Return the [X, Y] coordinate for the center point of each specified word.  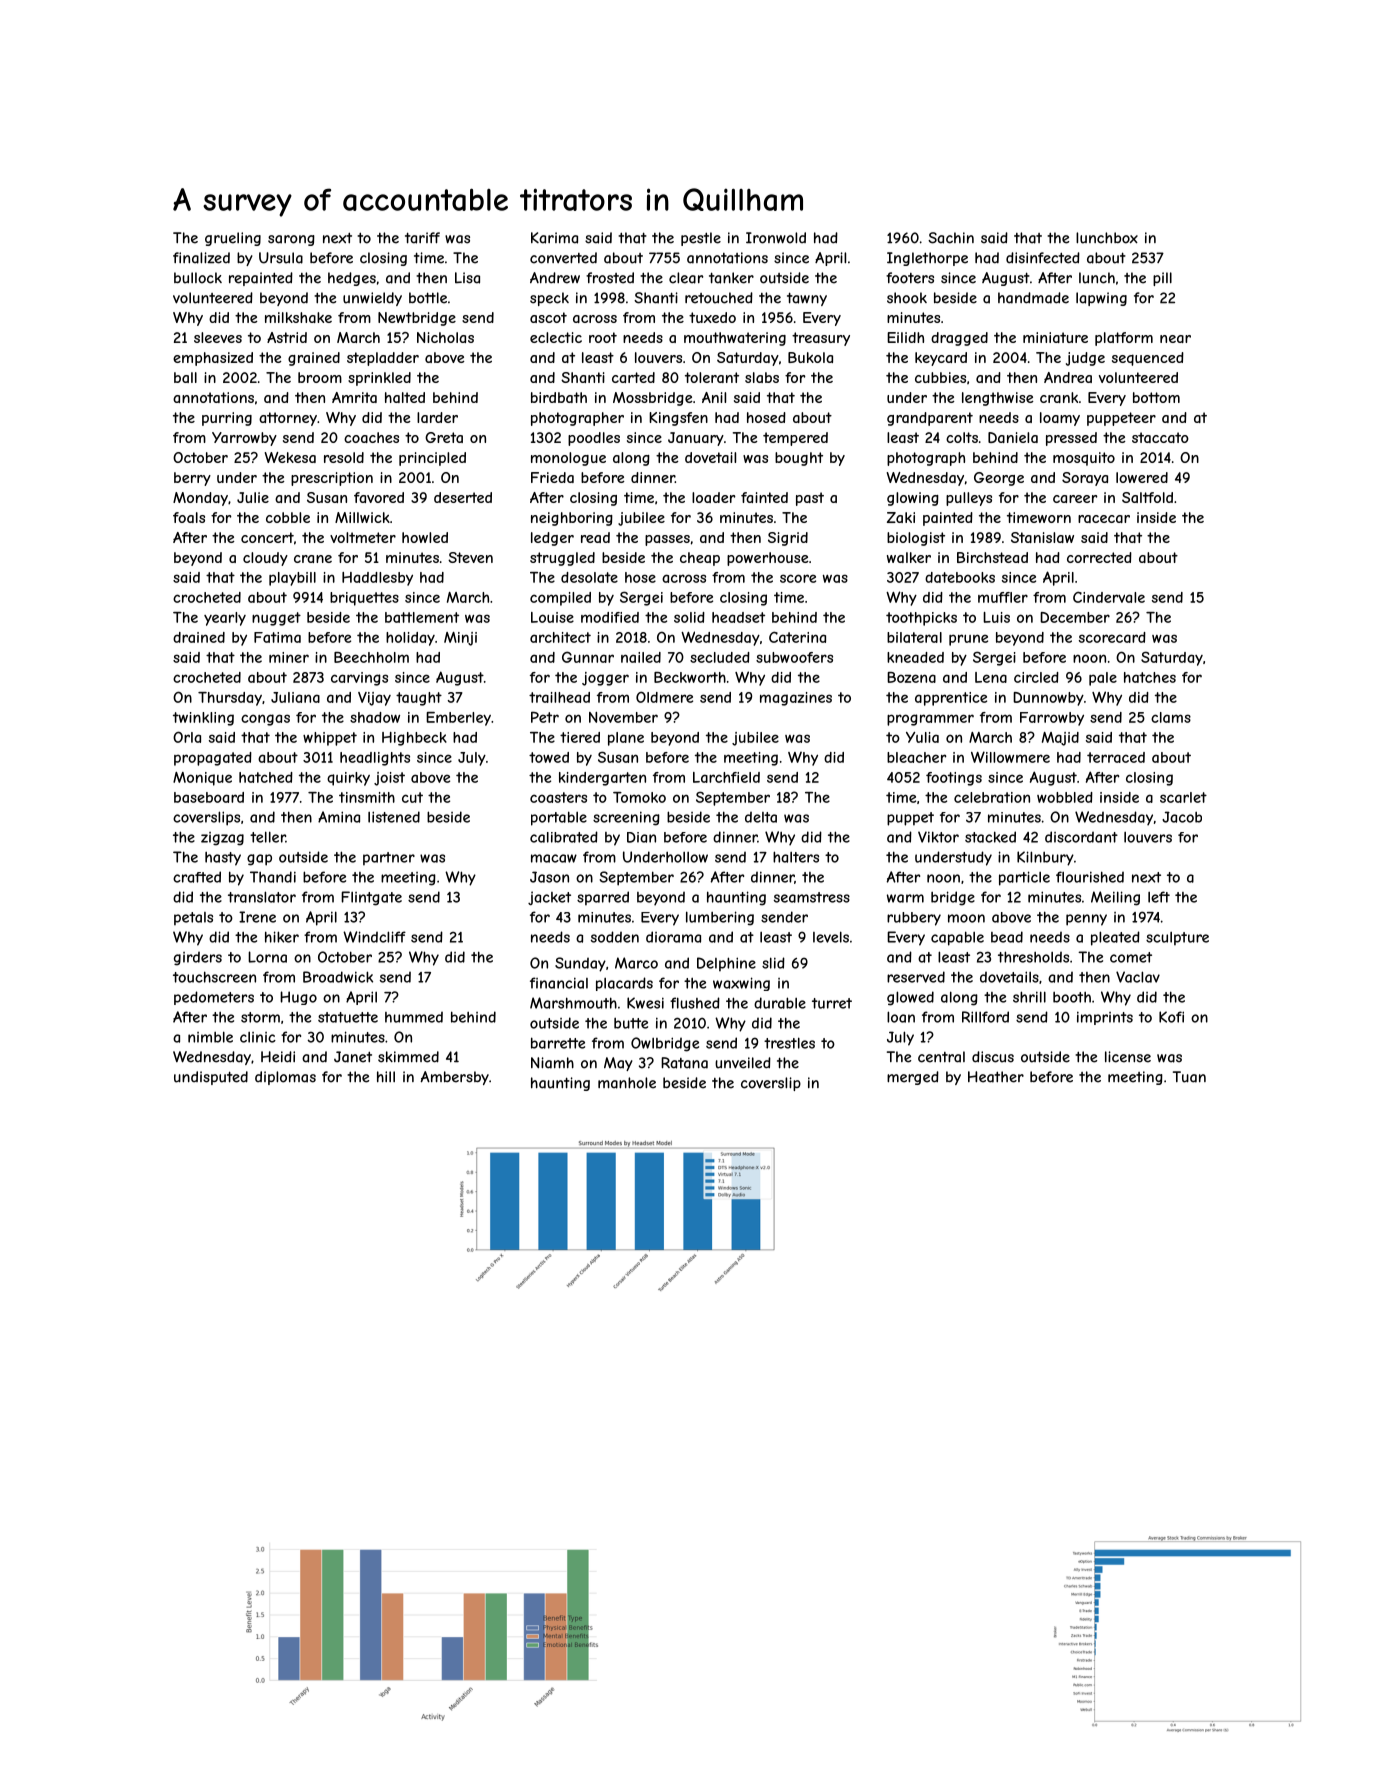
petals [193, 919]
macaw [554, 858]
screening [626, 818]
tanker [731, 278]
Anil [714, 397]
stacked [990, 837]
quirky [348, 779]
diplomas [285, 1078]
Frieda [552, 477]
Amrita [354, 397]
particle [1024, 878]
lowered [1142, 477]
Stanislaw [1042, 537]
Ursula [281, 258]
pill [1162, 279]
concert [267, 537]
